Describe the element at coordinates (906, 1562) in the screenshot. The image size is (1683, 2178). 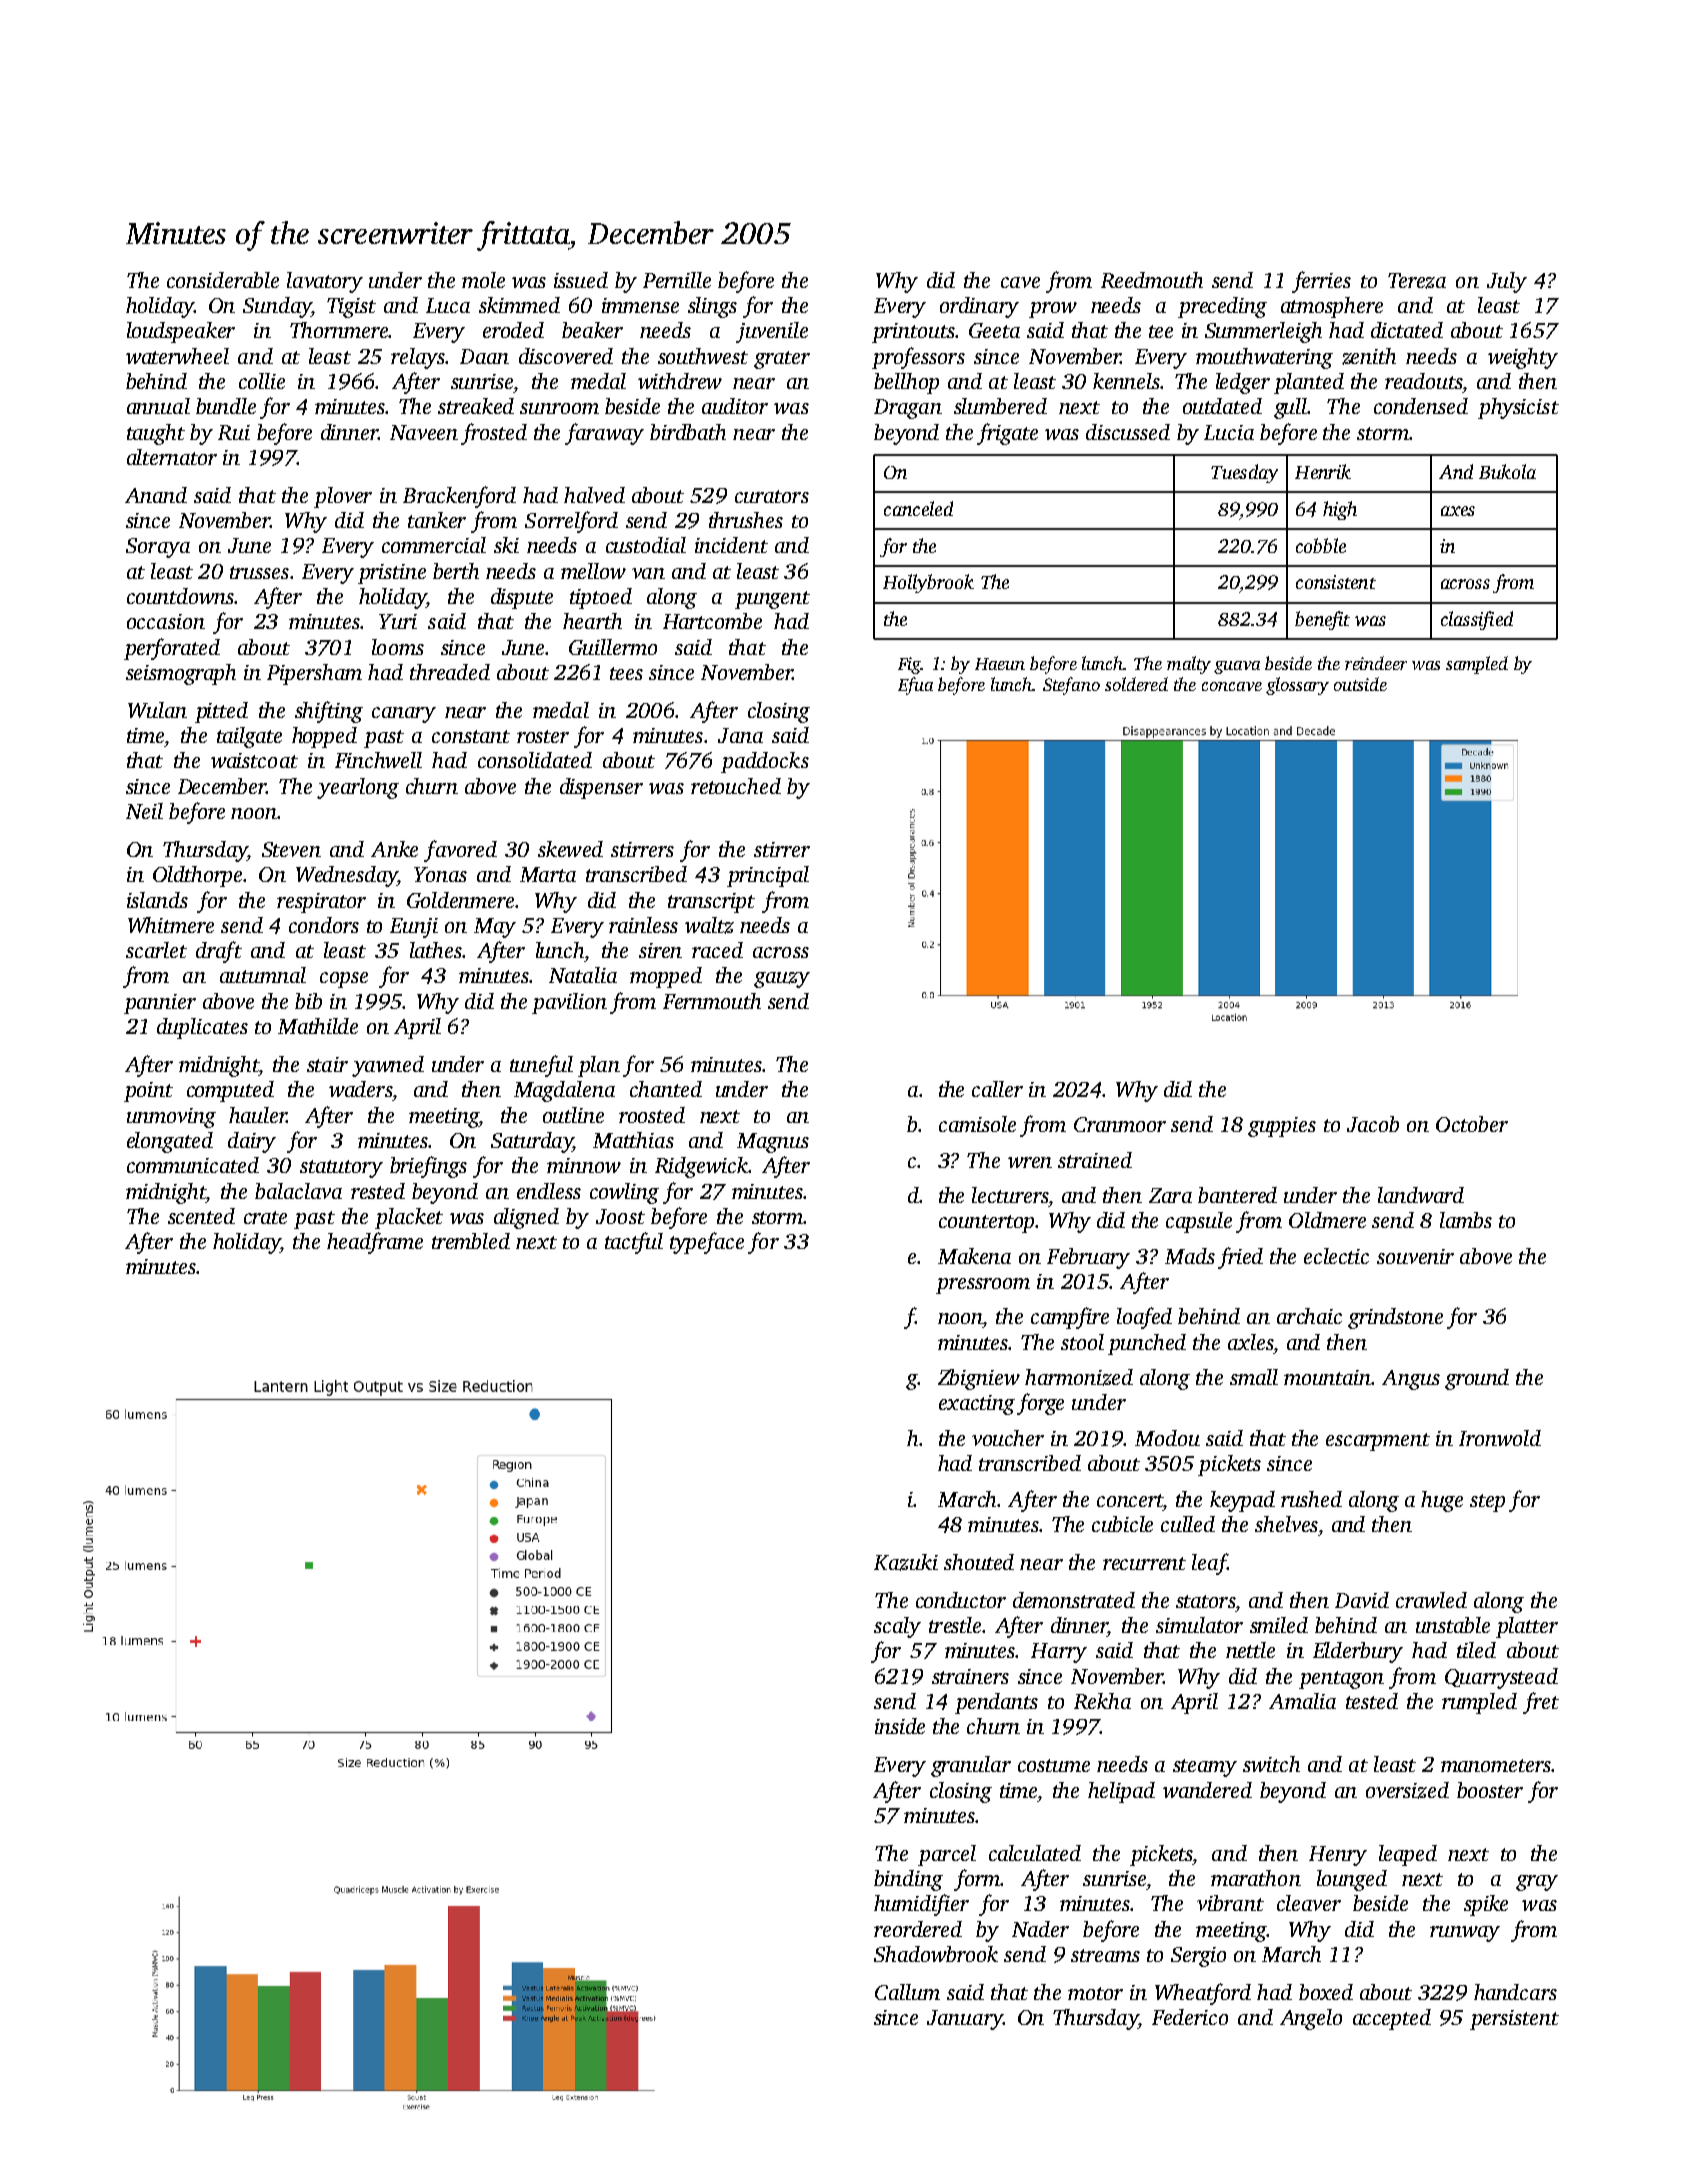
I see `Kazuki` at that location.
